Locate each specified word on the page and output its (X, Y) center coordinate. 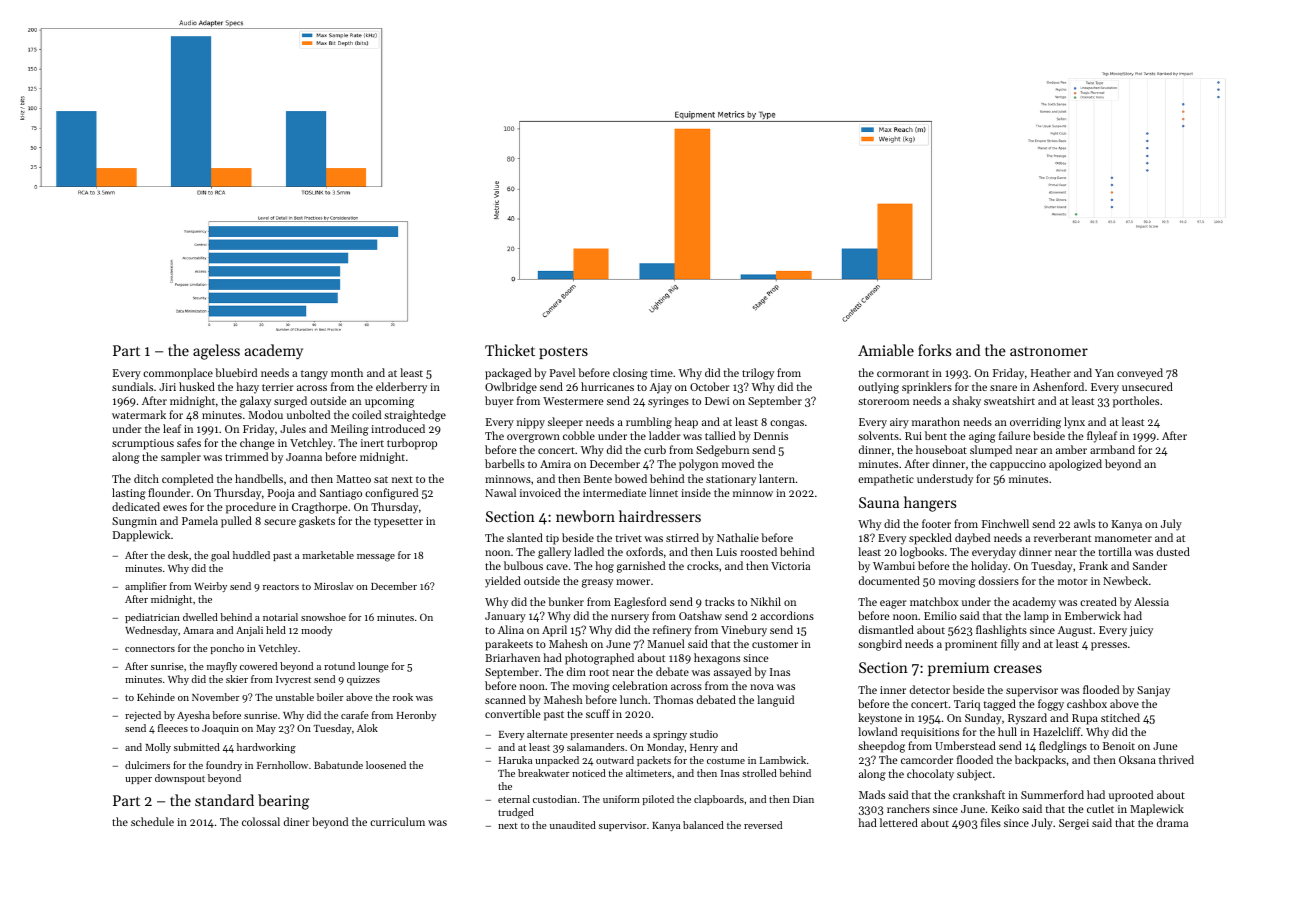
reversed (763, 825)
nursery (630, 618)
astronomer (1049, 351)
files (991, 822)
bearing (283, 802)
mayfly (222, 667)
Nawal (500, 492)
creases (1018, 669)
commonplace (178, 374)
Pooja (281, 494)
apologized (1075, 465)
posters (563, 353)
